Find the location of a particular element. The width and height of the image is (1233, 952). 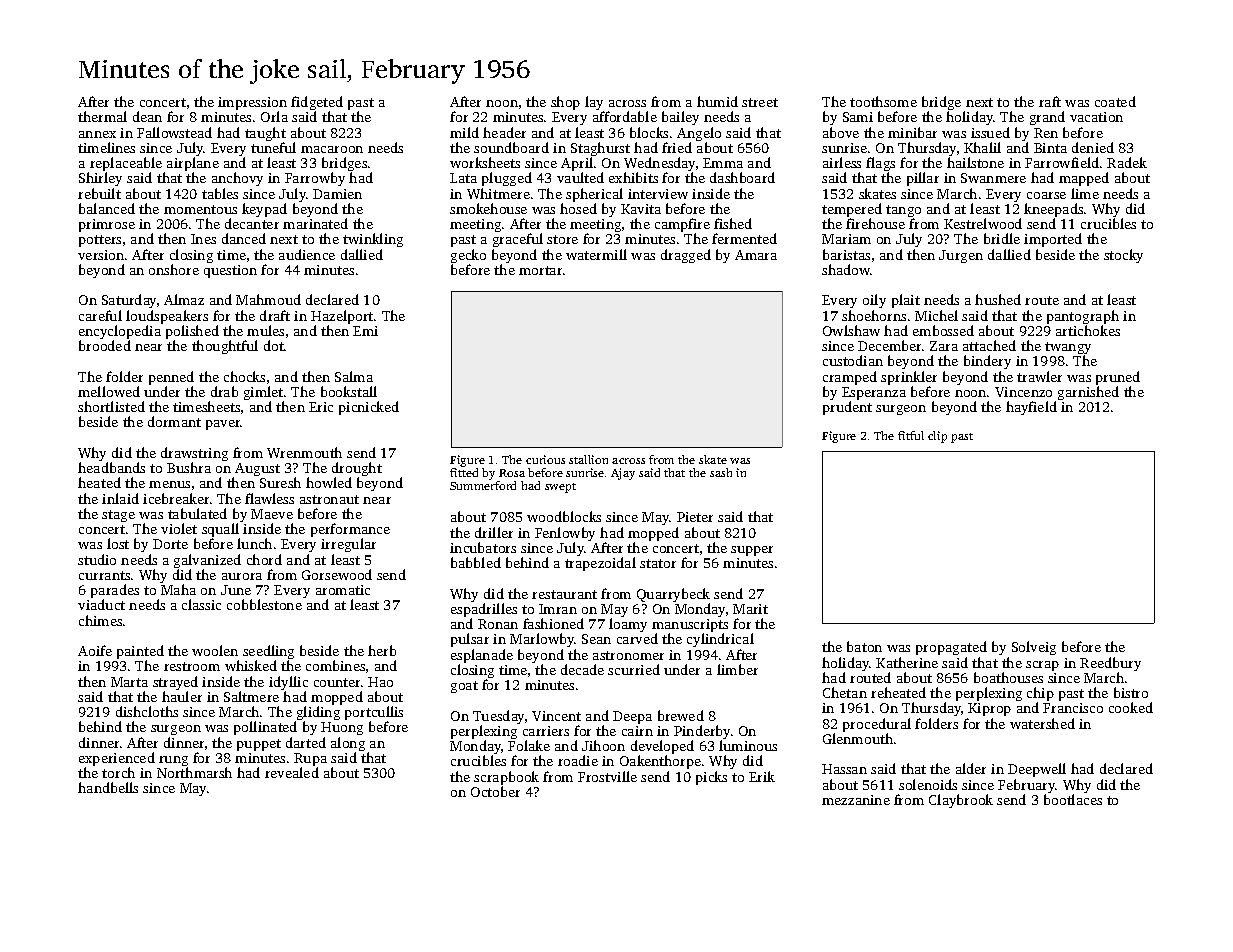

macaroon is located at coordinates (332, 149).
